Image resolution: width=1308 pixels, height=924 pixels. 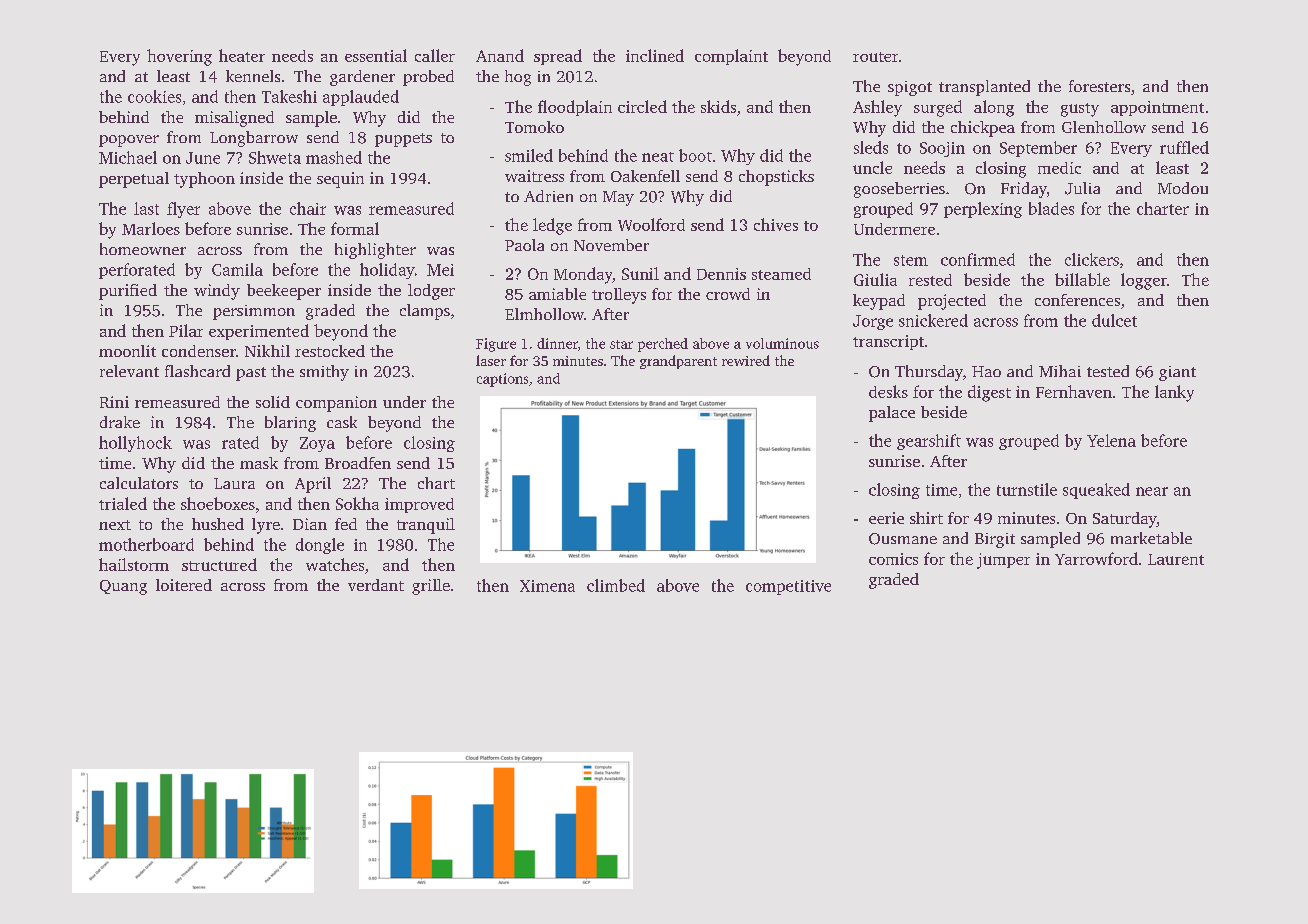 I want to click on perpetual, so click(x=134, y=180).
